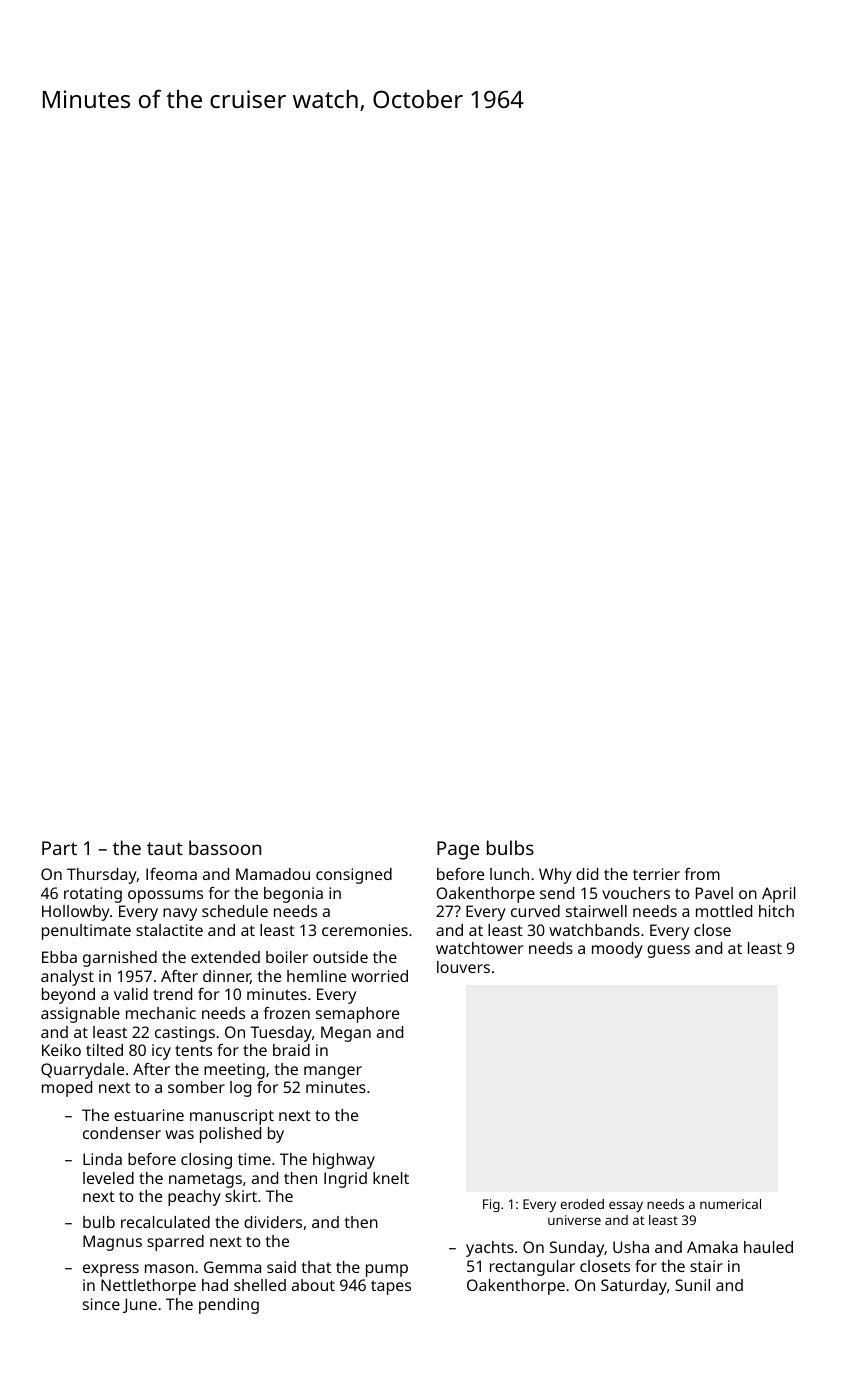  I want to click on send, so click(557, 893).
